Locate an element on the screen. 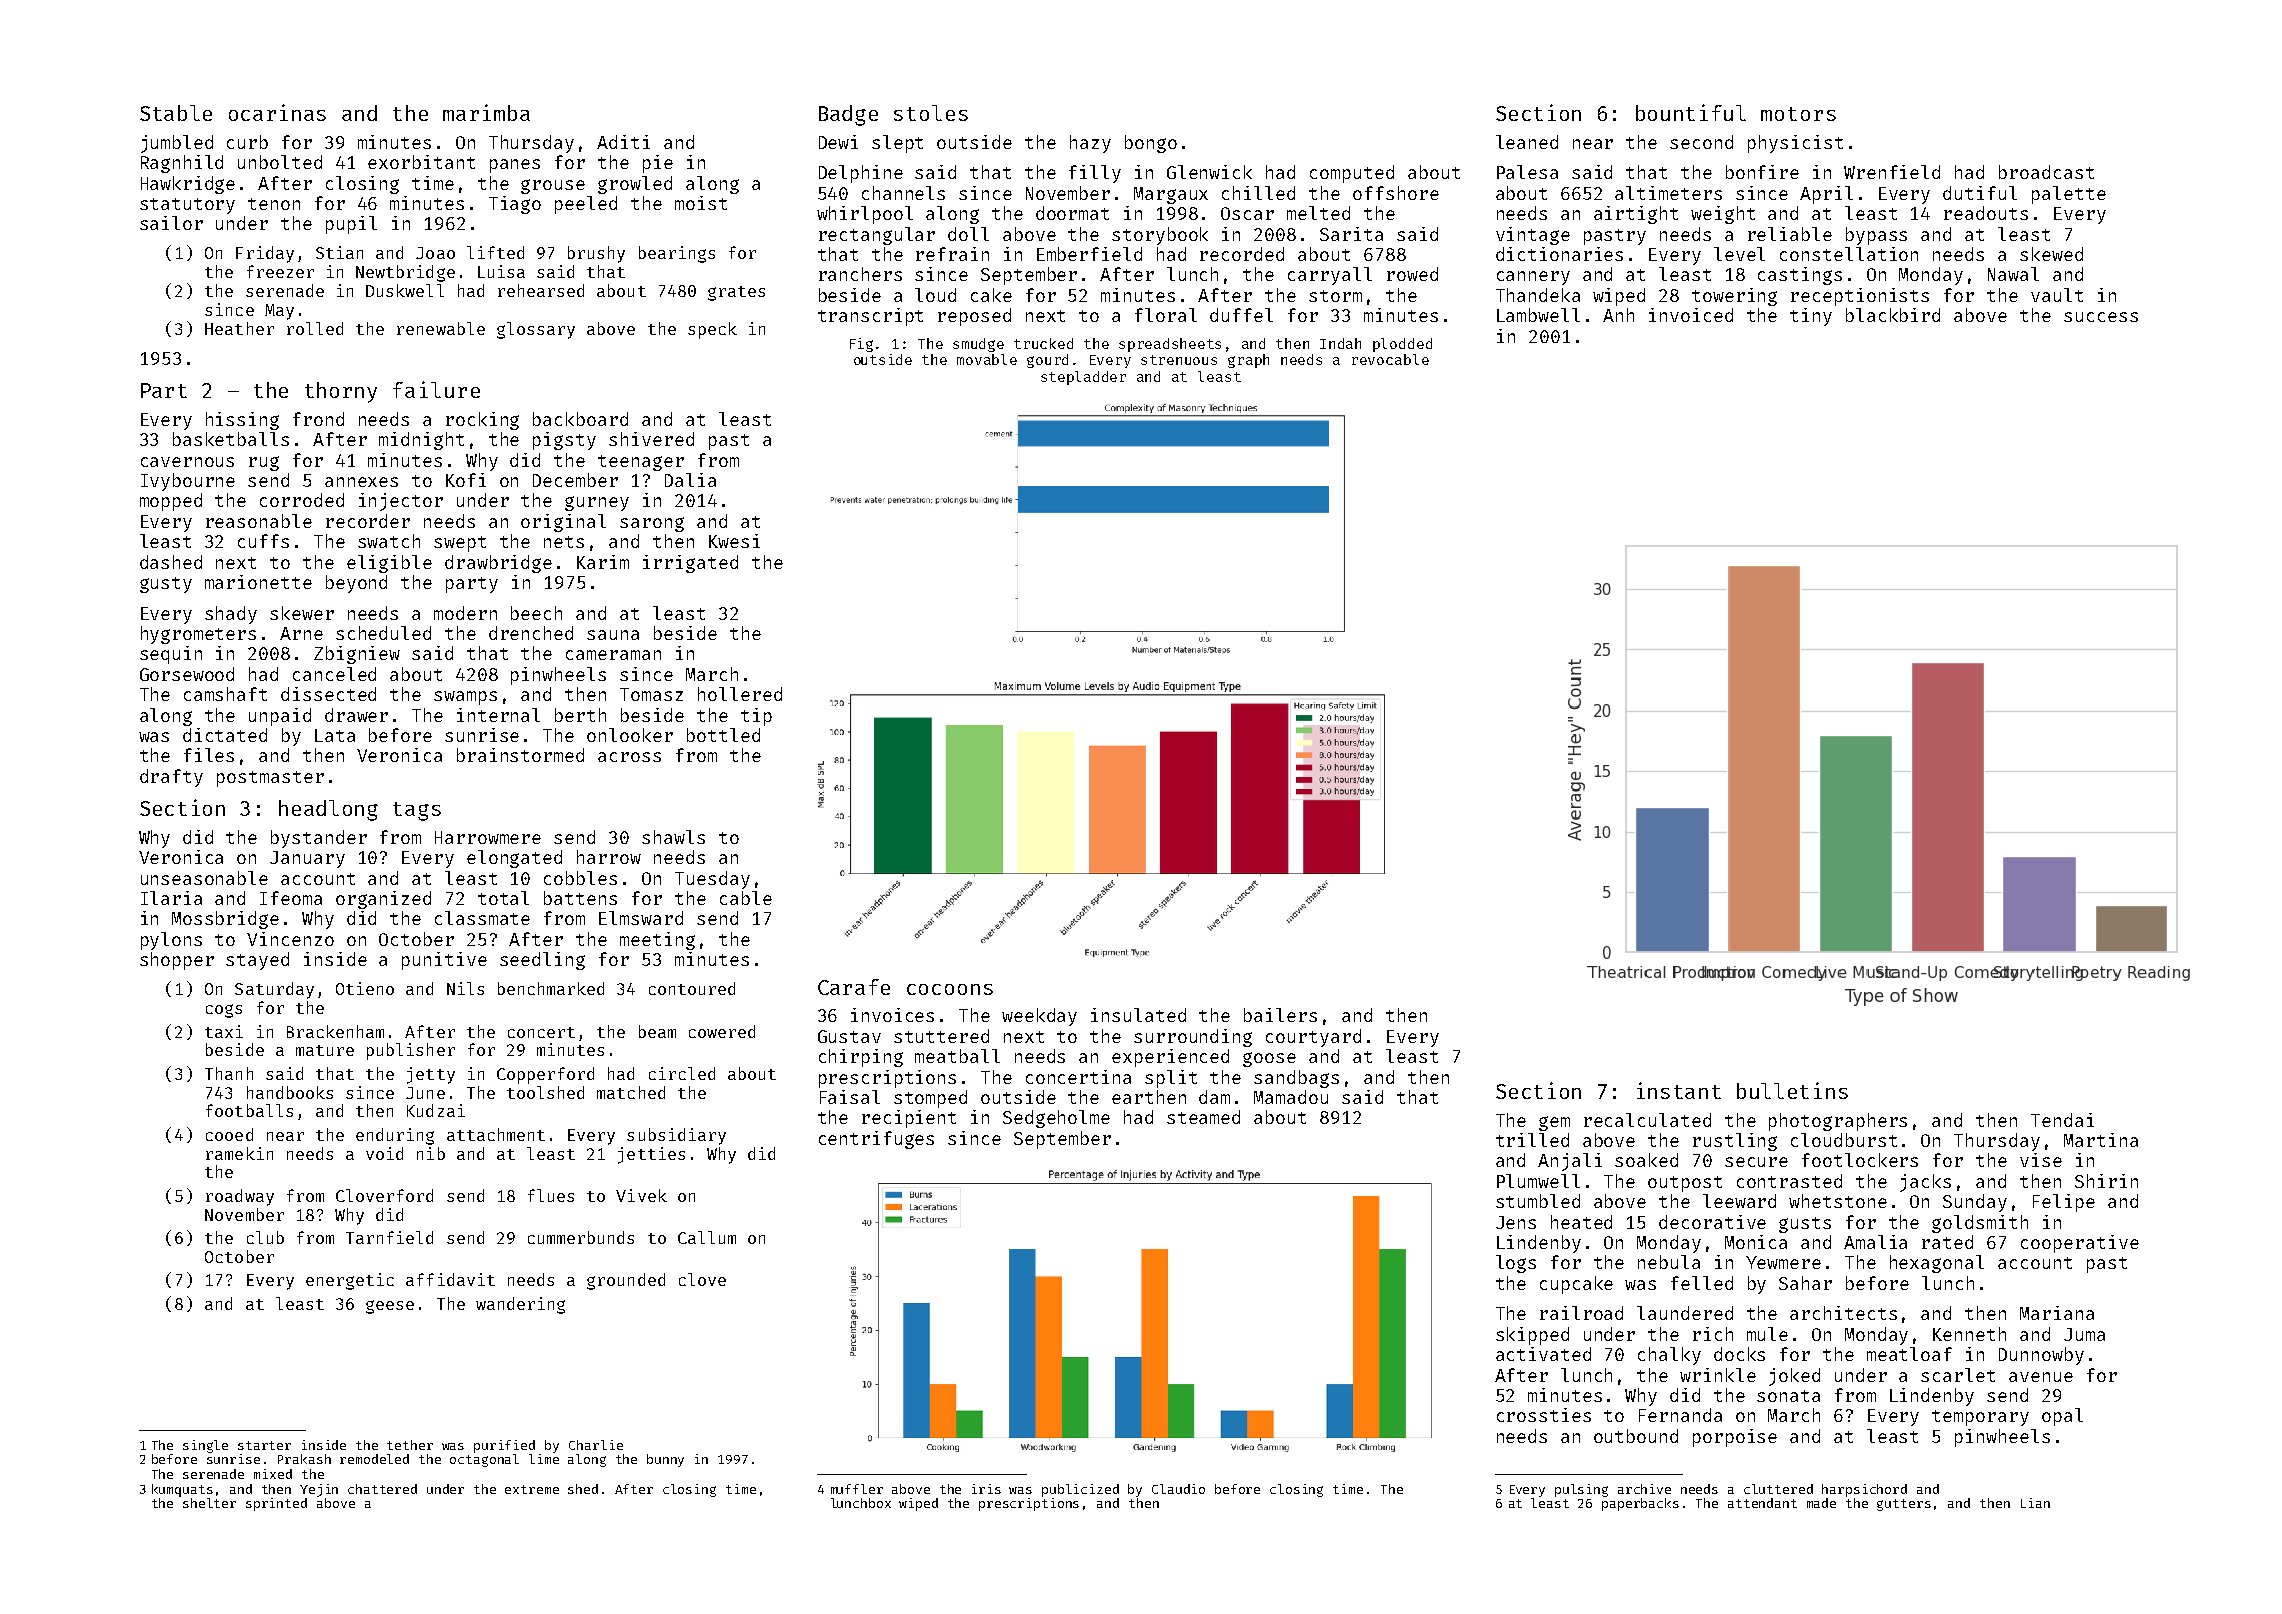 The image size is (2282, 1614). publicized is located at coordinates (1080, 1490).
